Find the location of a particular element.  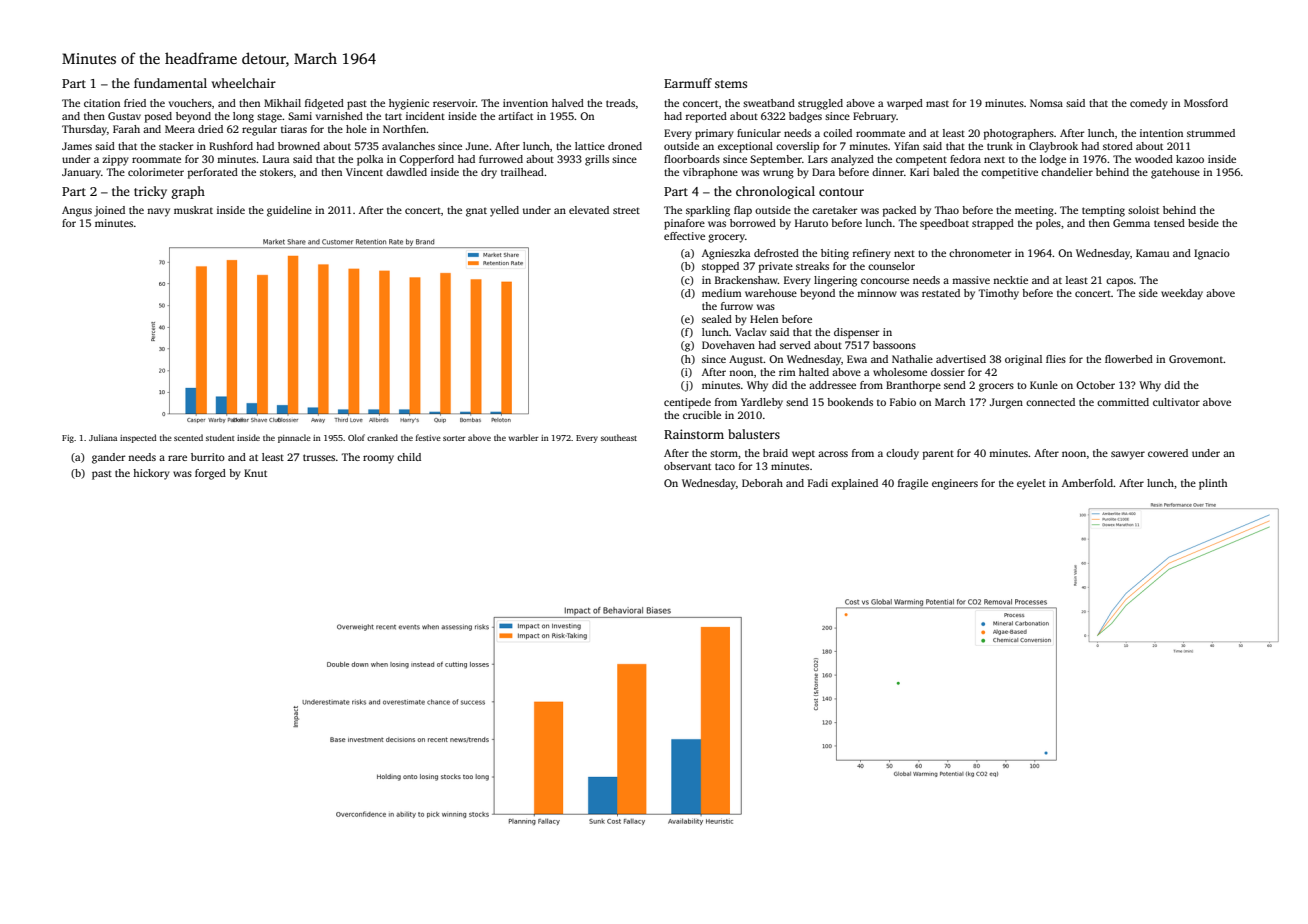

Grovemont is located at coordinates (1196, 359).
